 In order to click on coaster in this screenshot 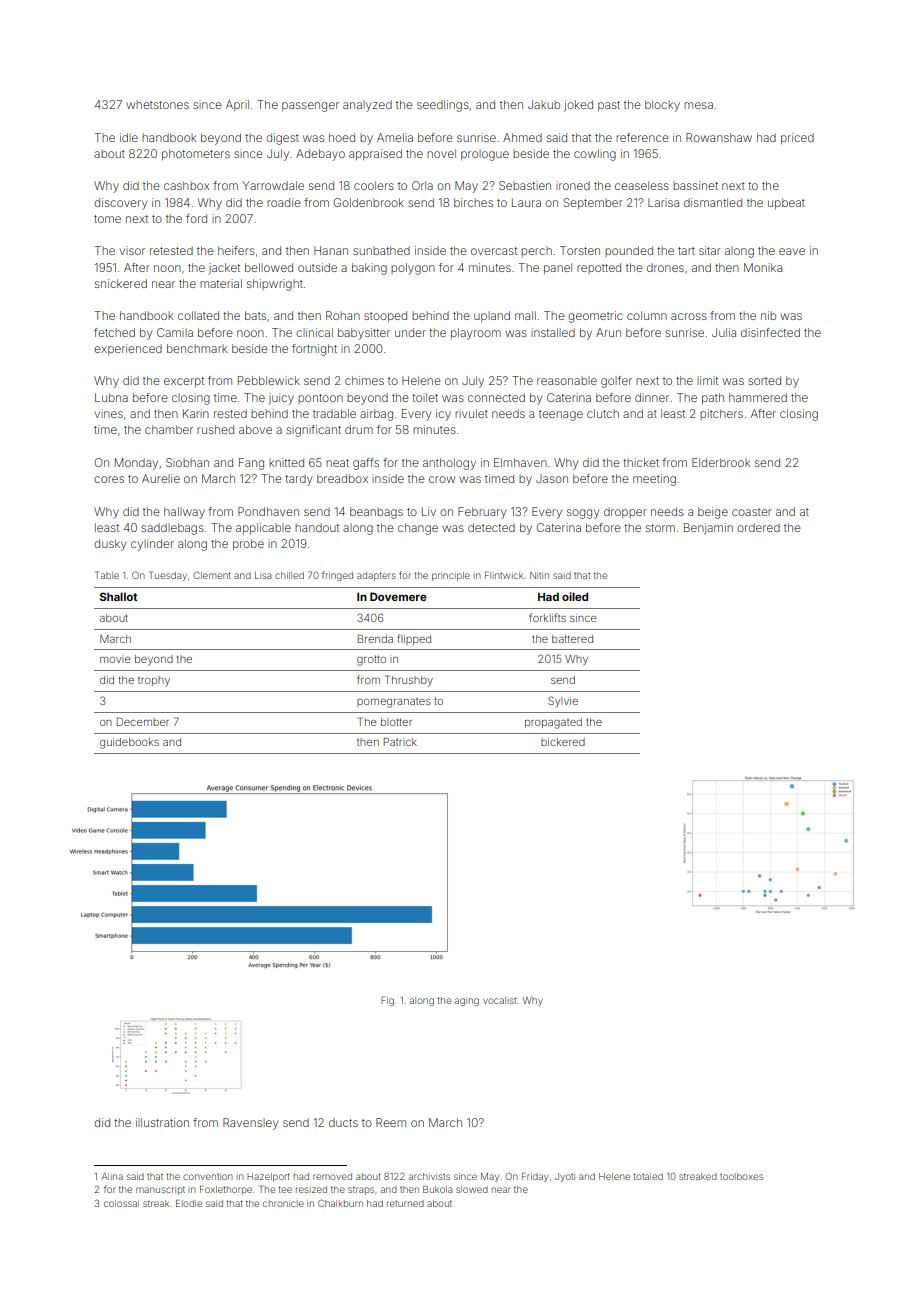, I will do `click(752, 512)`.
